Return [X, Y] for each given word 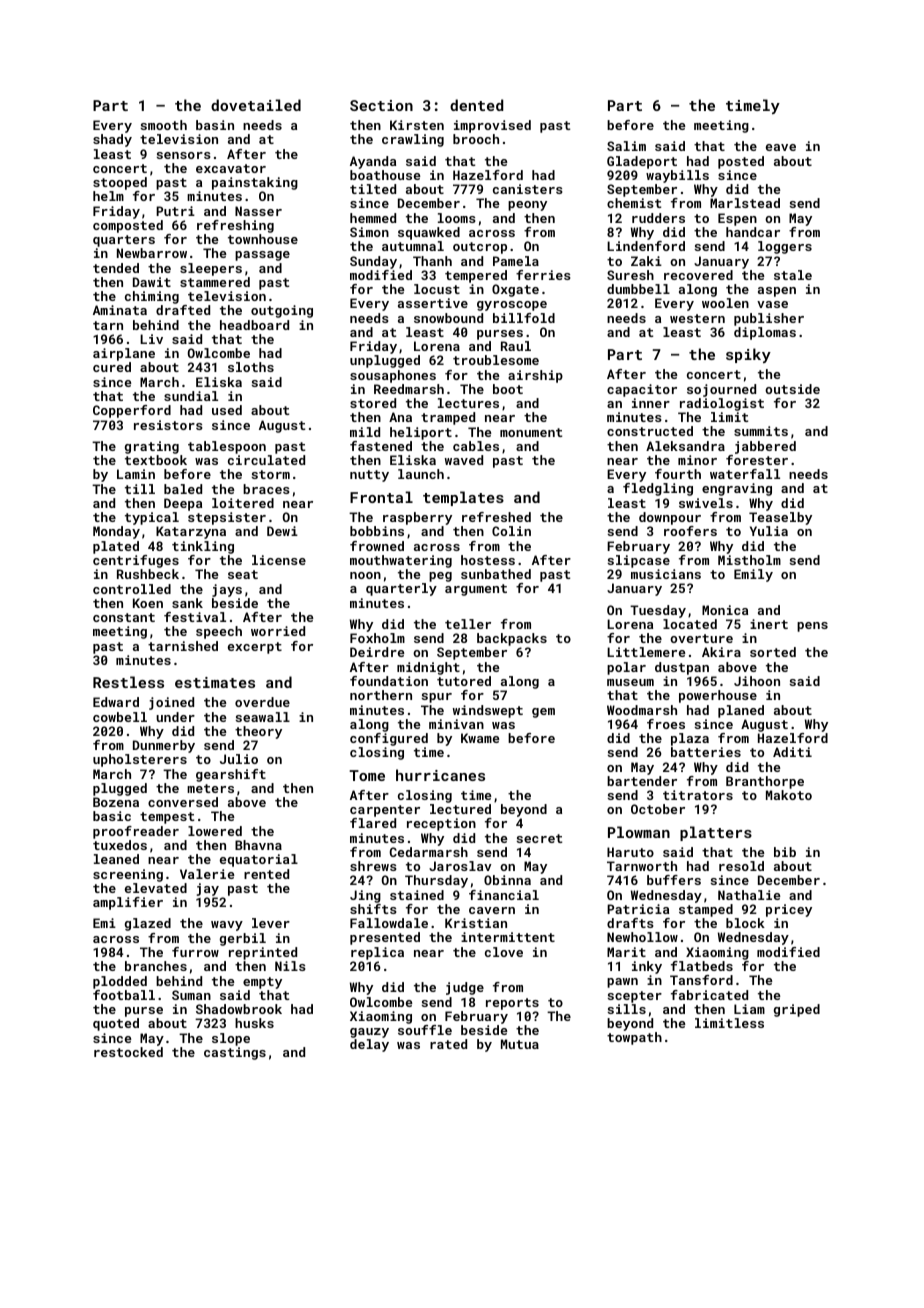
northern [381, 695]
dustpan [682, 668]
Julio [239, 759]
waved [464, 460]
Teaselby [780, 518]
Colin [511, 531]
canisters [528, 189]
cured [112, 367]
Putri [175, 211]
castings [235, 1053]
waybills [677, 176]
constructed [650, 431]
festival [195, 617]
